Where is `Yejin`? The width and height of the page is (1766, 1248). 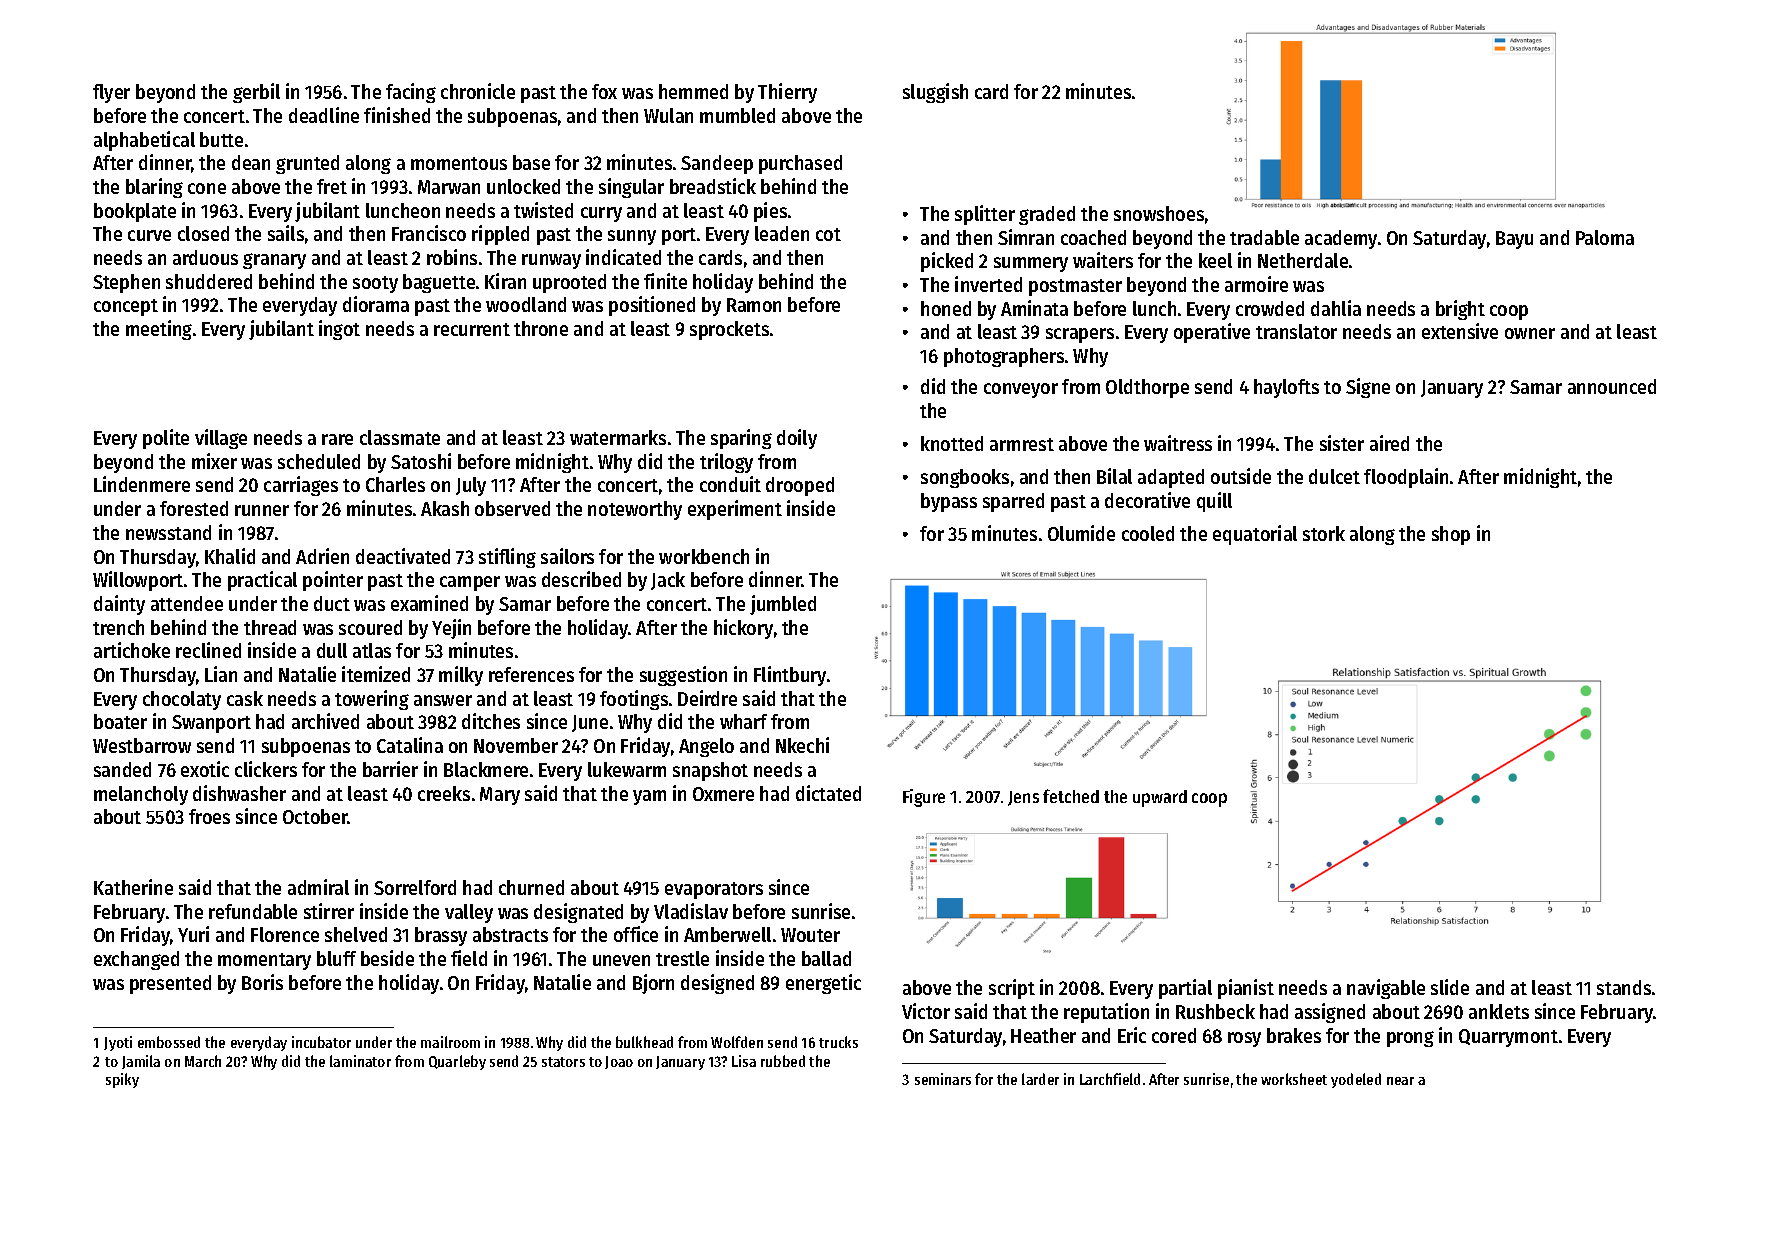
Yejin is located at coordinates (451, 629).
